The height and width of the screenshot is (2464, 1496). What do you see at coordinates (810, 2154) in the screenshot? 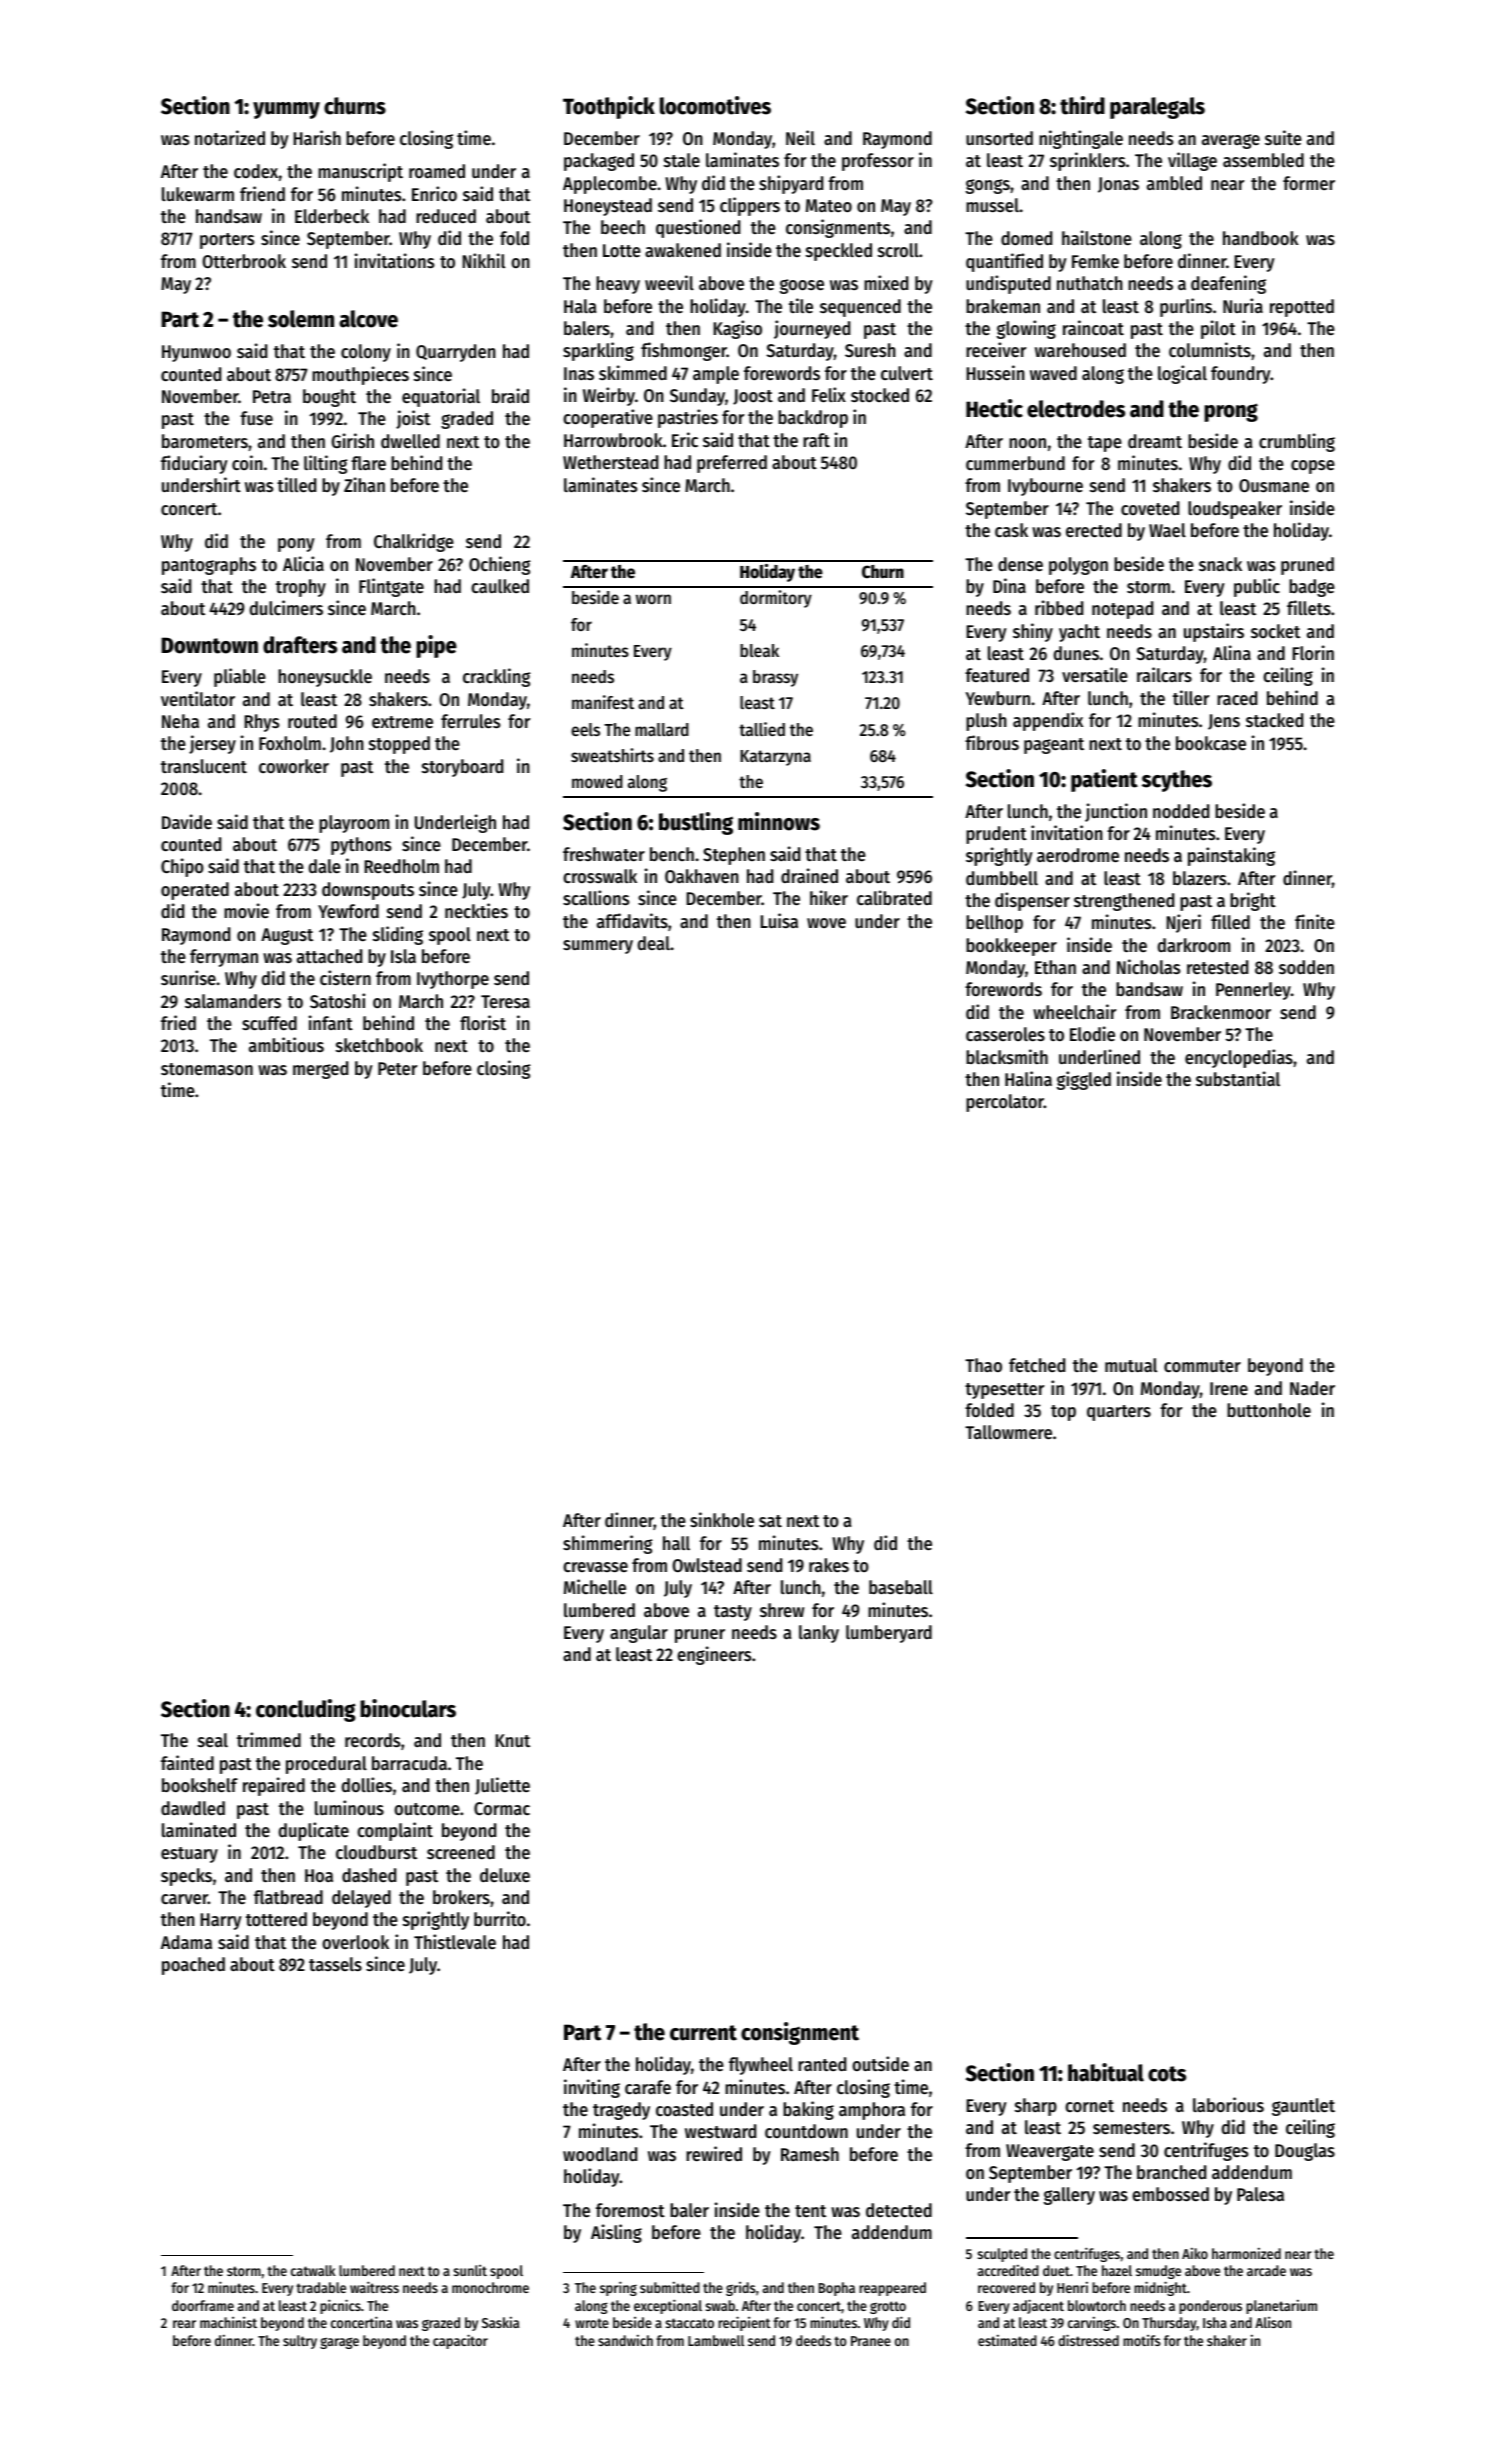
I see `Ramesh` at bounding box center [810, 2154].
